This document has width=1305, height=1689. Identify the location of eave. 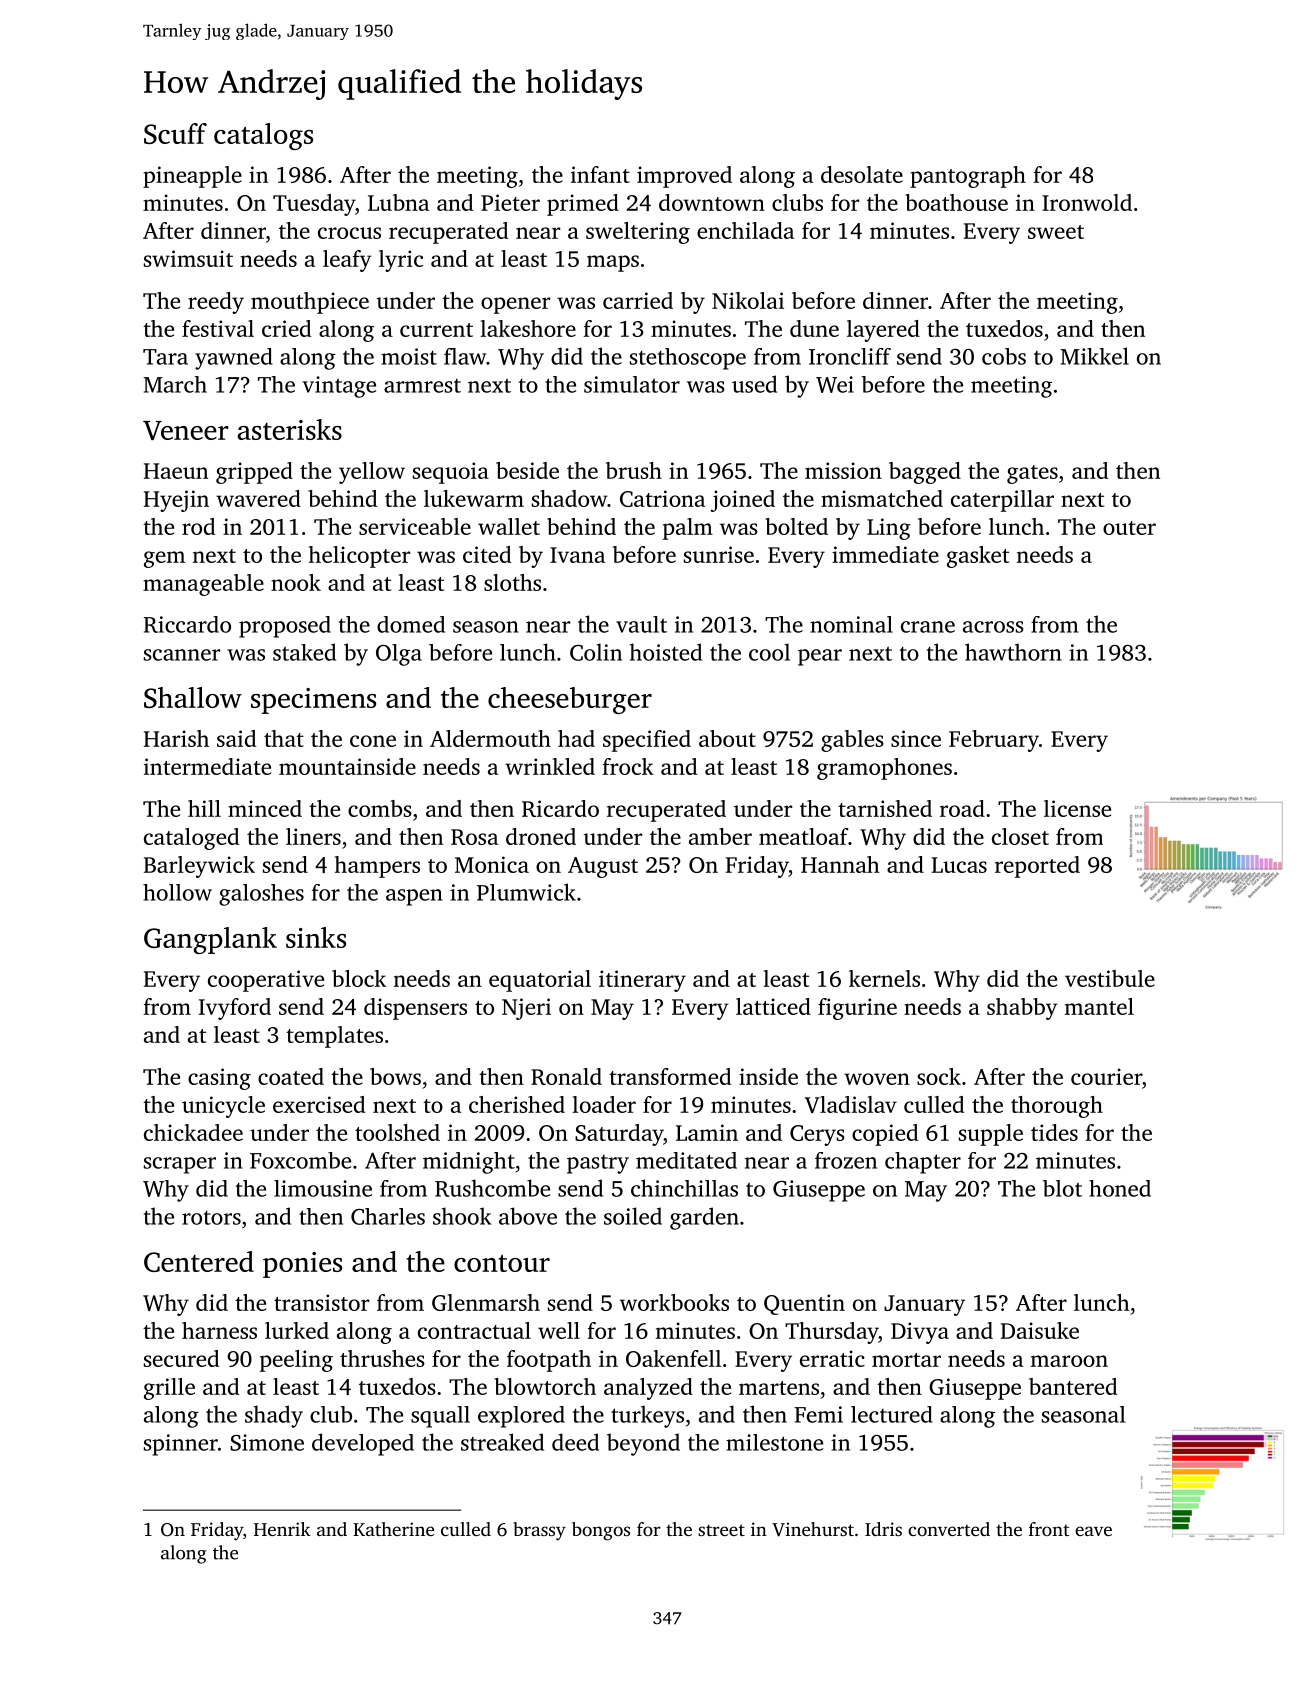
(1093, 1531).
